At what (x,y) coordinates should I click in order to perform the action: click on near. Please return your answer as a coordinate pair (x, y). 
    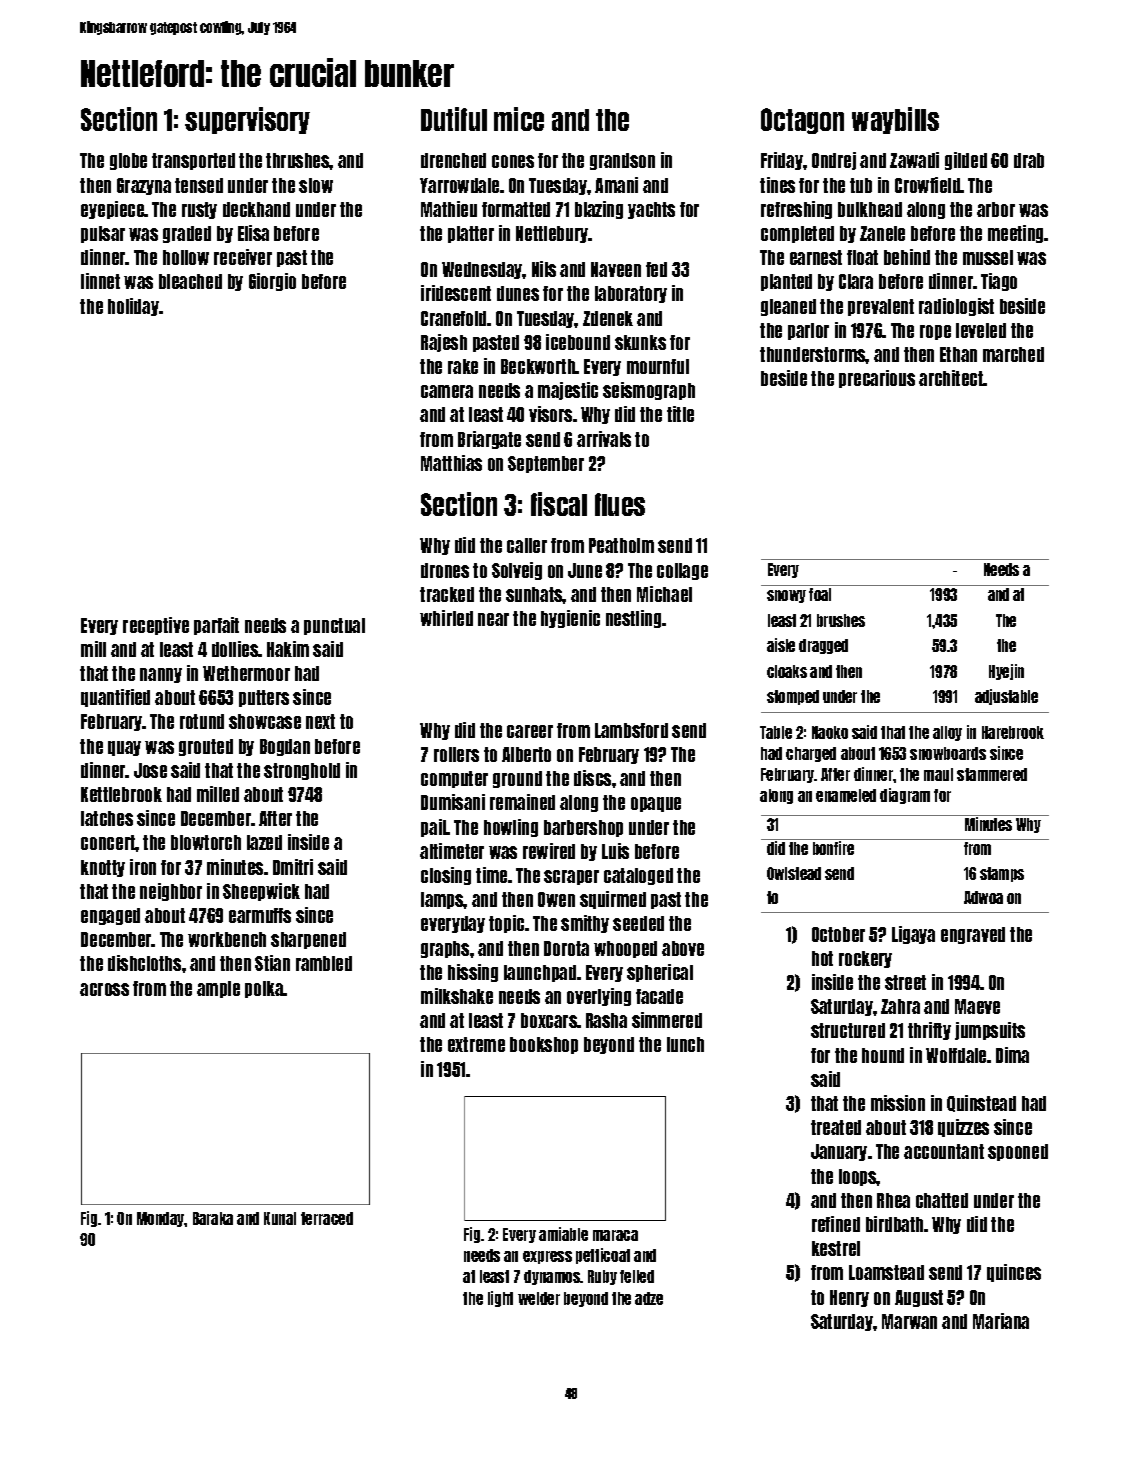
    Looking at the image, I should click on (493, 619).
